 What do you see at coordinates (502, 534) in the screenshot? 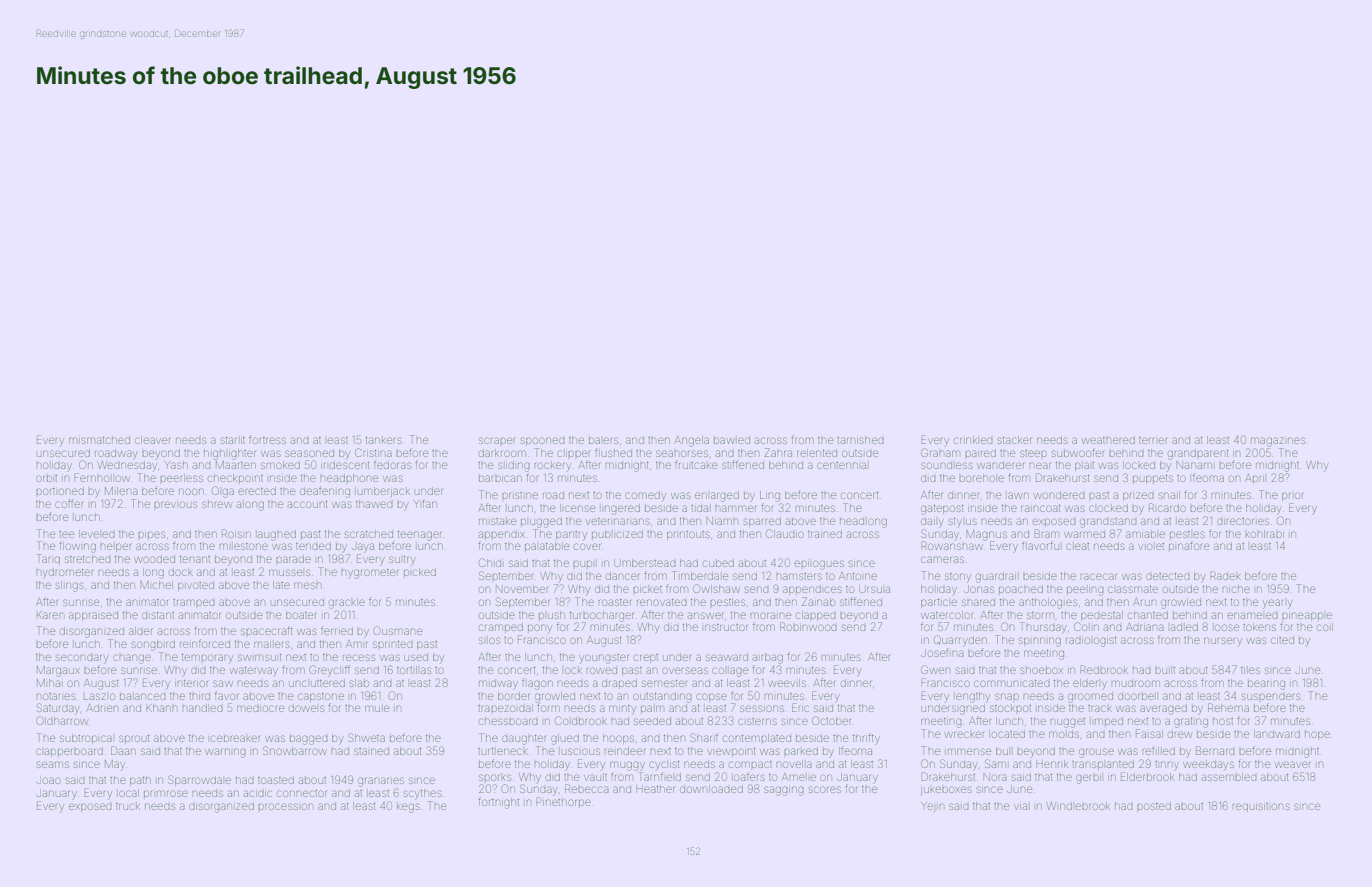
I see `appendix` at bounding box center [502, 534].
